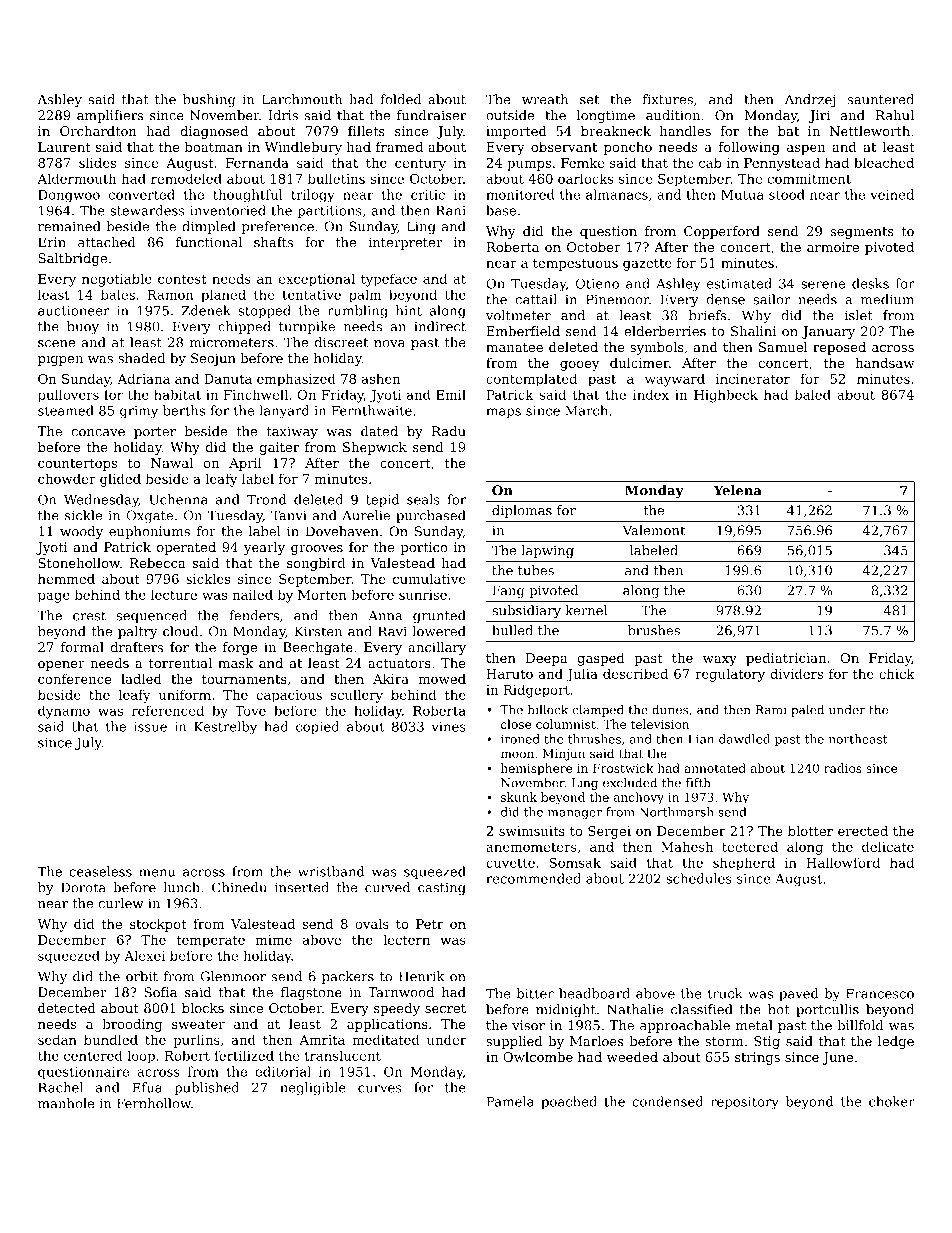  I want to click on Copperford, so click(722, 232).
